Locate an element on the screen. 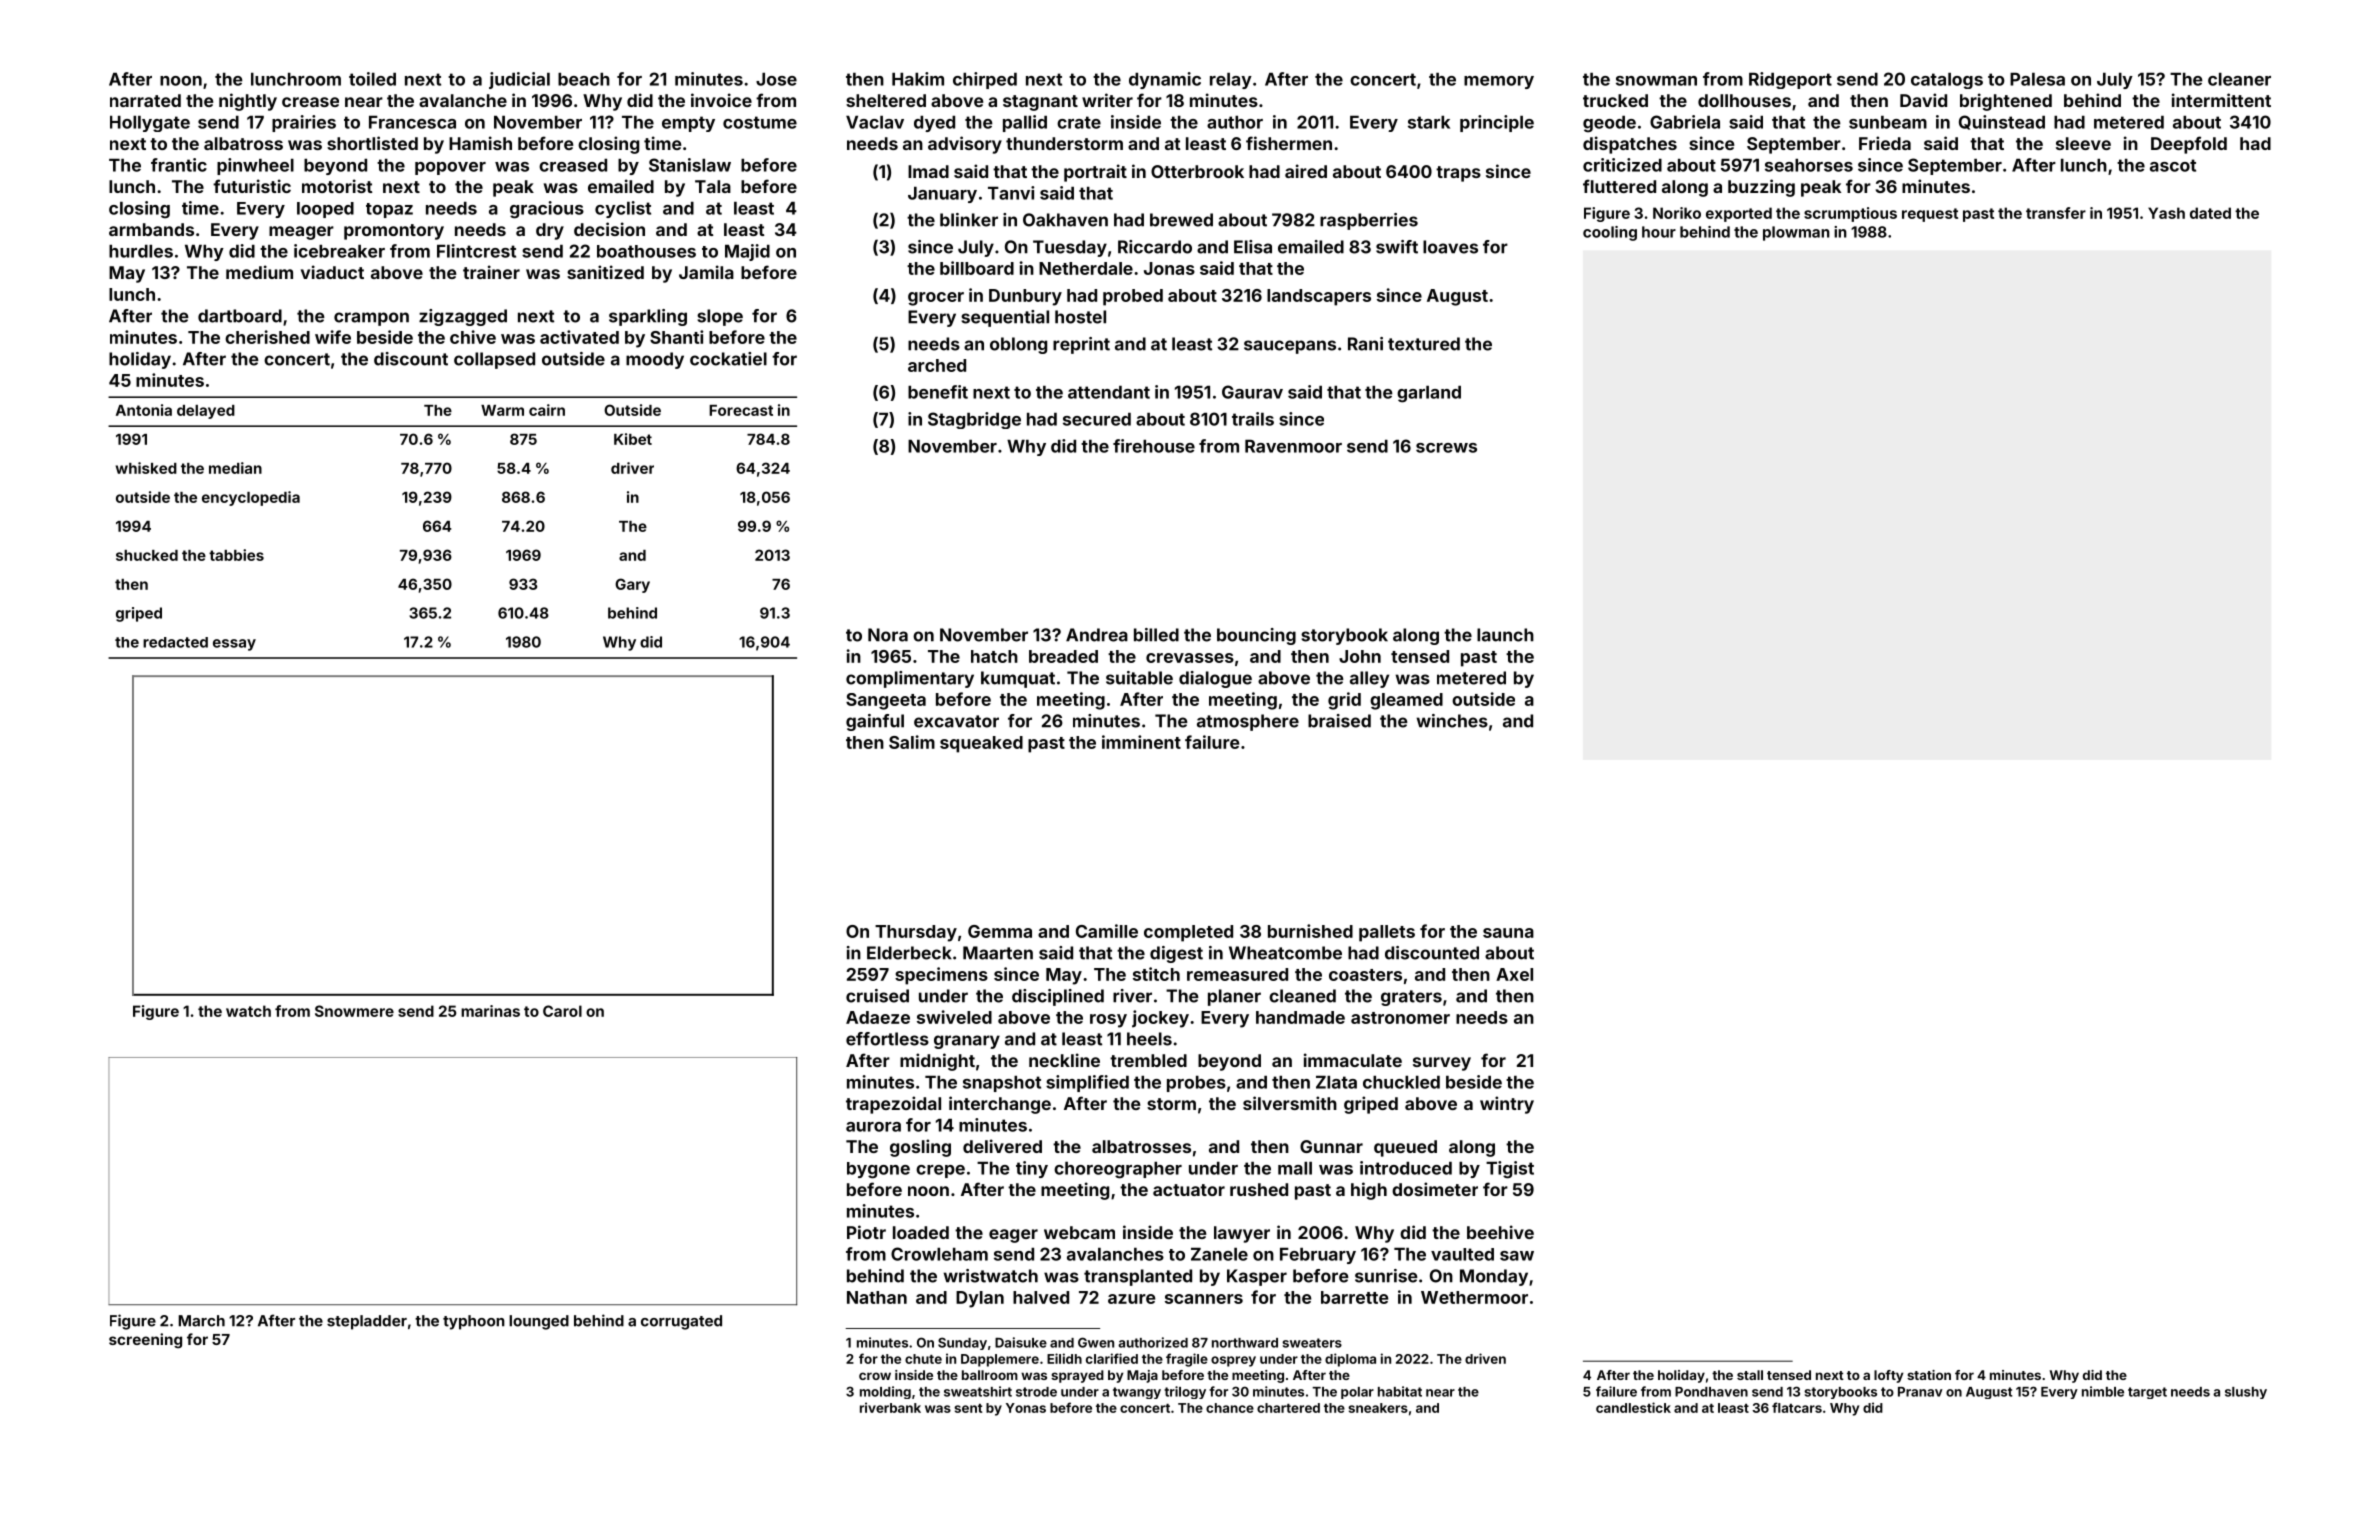  queued is located at coordinates (1405, 1148).
